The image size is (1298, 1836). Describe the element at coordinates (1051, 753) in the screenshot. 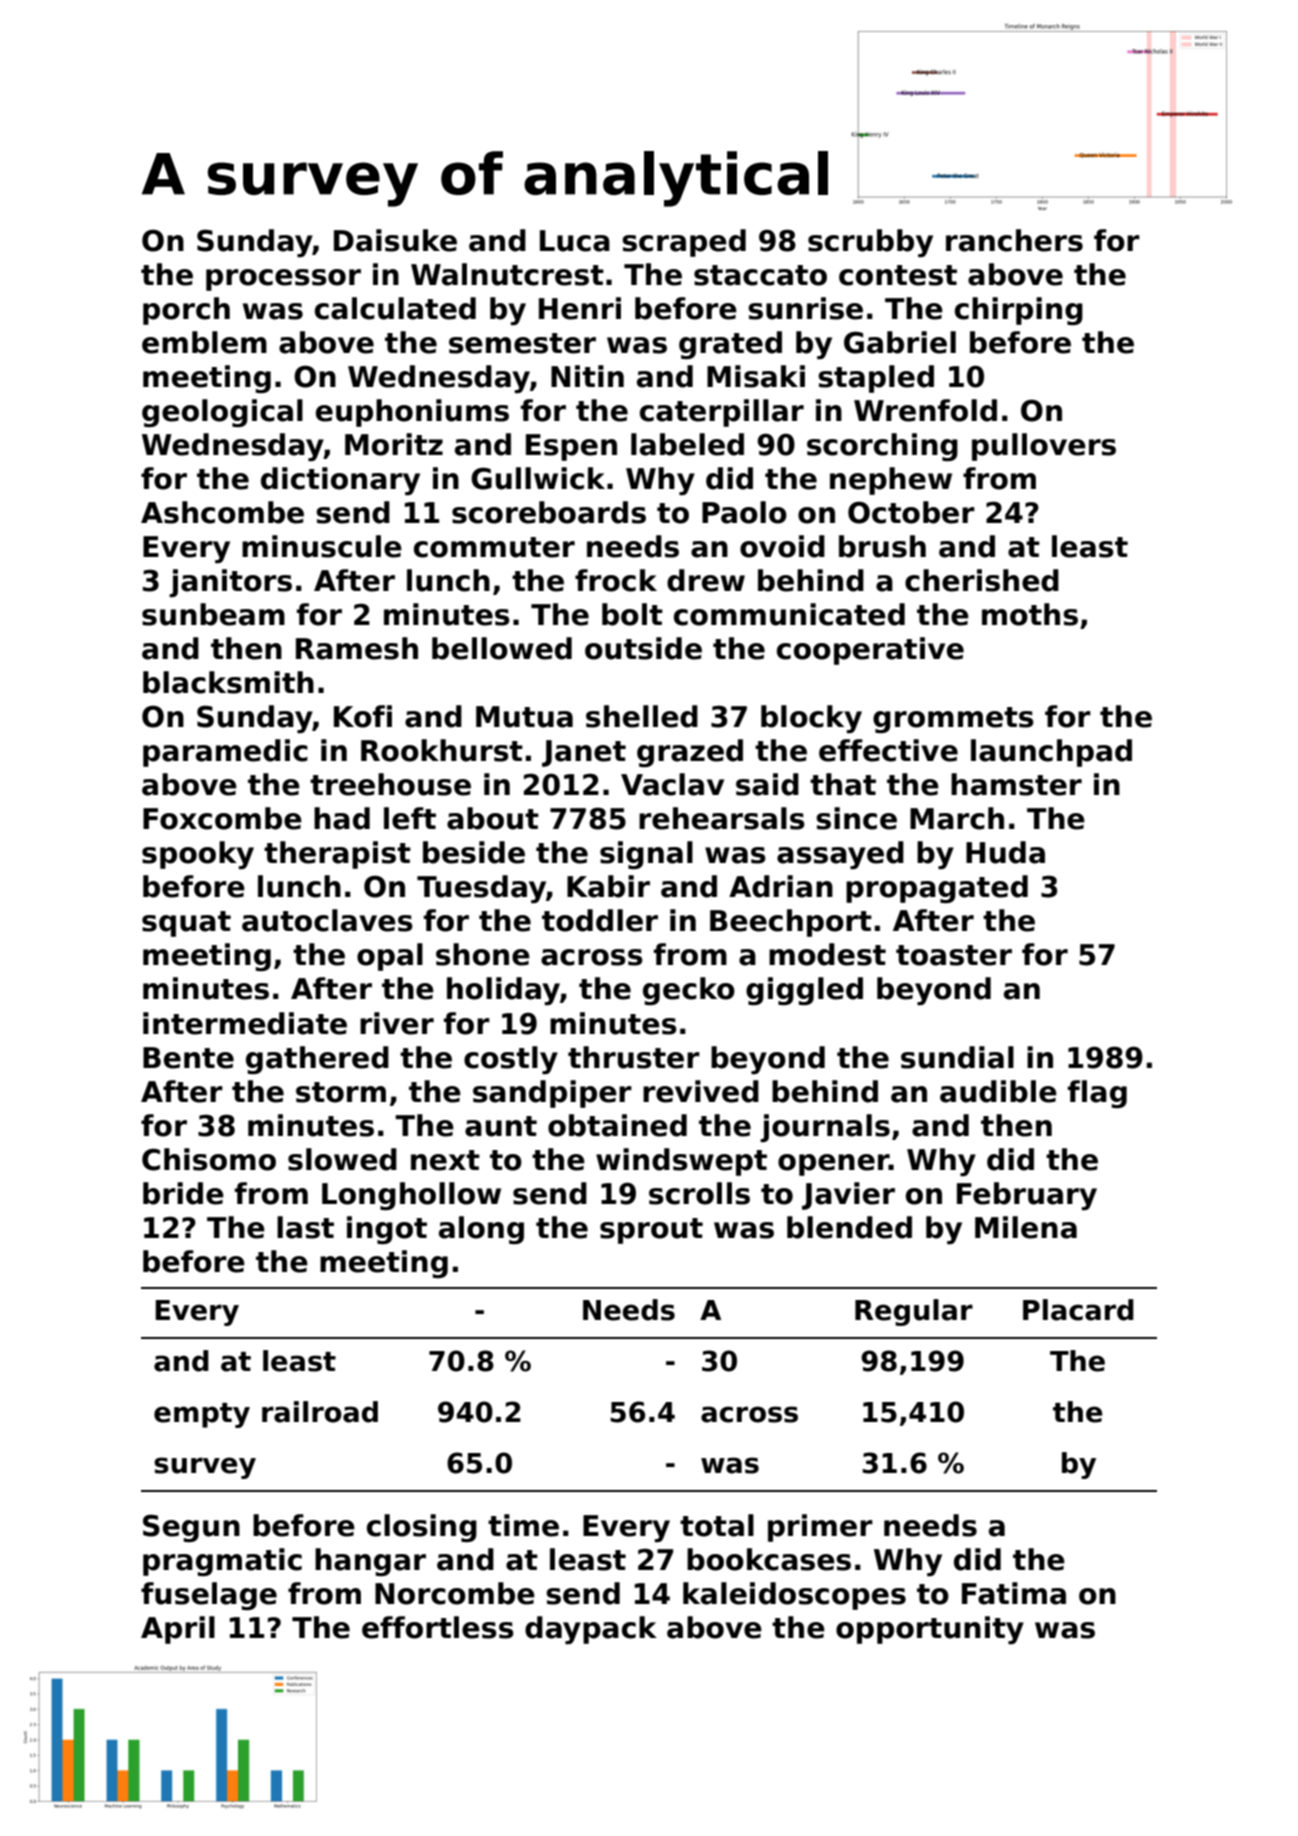

I see `launchpad` at that location.
